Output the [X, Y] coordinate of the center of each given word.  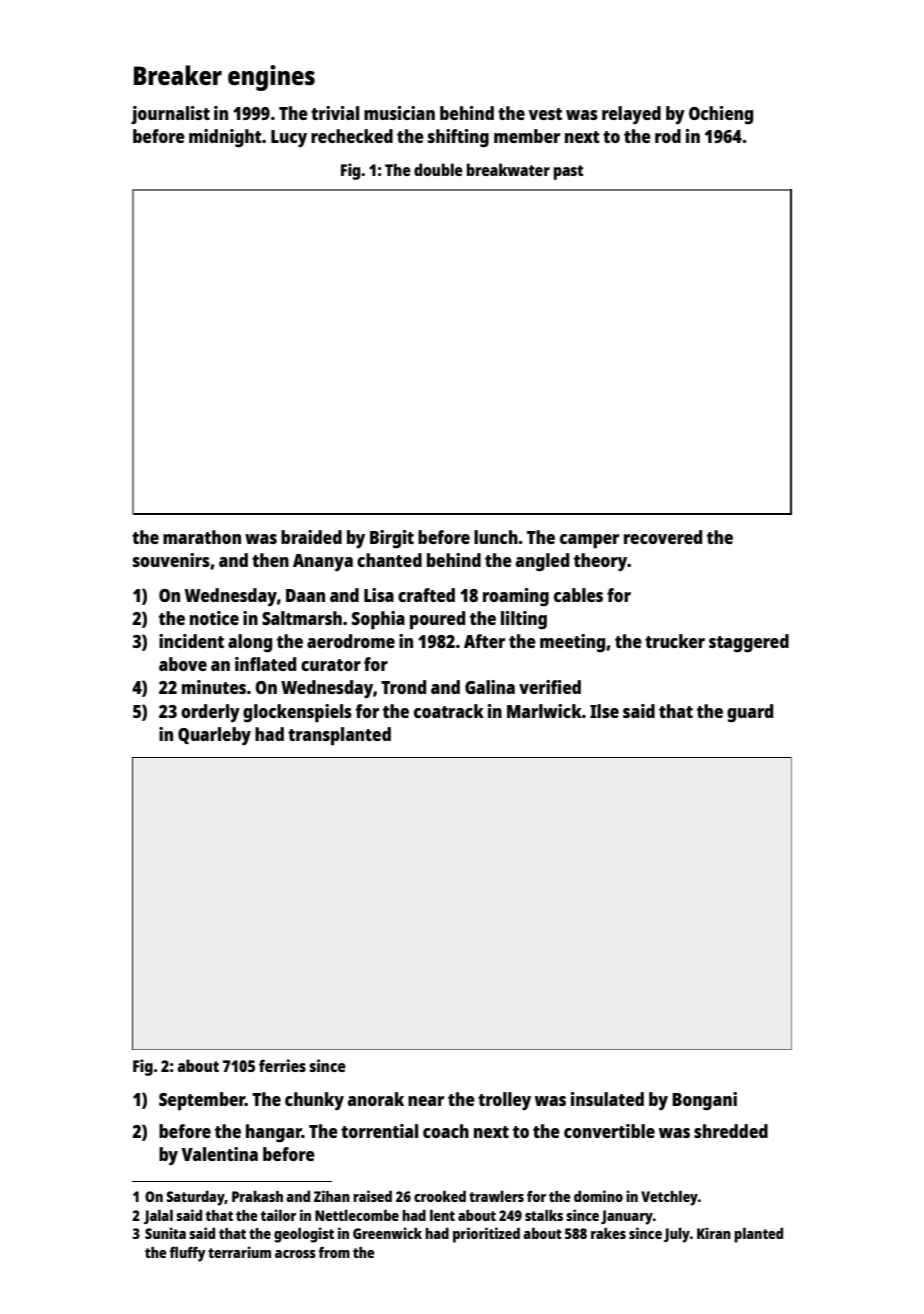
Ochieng [721, 115]
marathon [202, 537]
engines [271, 78]
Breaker [178, 75]
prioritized [486, 1235]
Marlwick [544, 711]
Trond [403, 687]
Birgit [392, 539]
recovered [663, 537]
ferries [282, 1065]
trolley [504, 1101]
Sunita [165, 1233]
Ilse [604, 711]
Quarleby [214, 736]
